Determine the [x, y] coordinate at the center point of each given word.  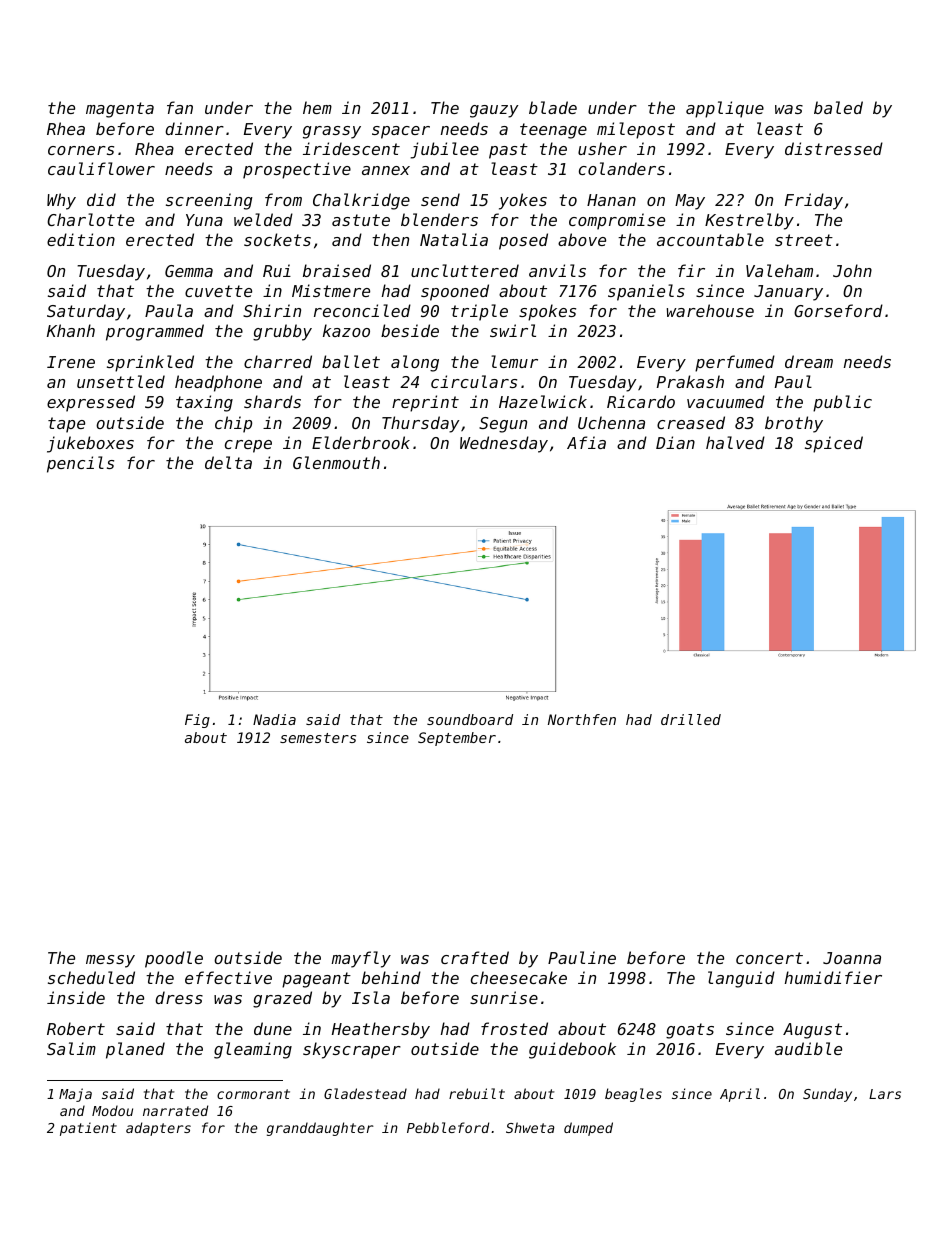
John [852, 270]
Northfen [582, 719]
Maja [75, 1095]
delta [228, 462]
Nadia [274, 719]
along [415, 363]
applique [725, 109]
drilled [691, 719]
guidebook [572, 1050]
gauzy [494, 111]
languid [741, 979]
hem [317, 107]
